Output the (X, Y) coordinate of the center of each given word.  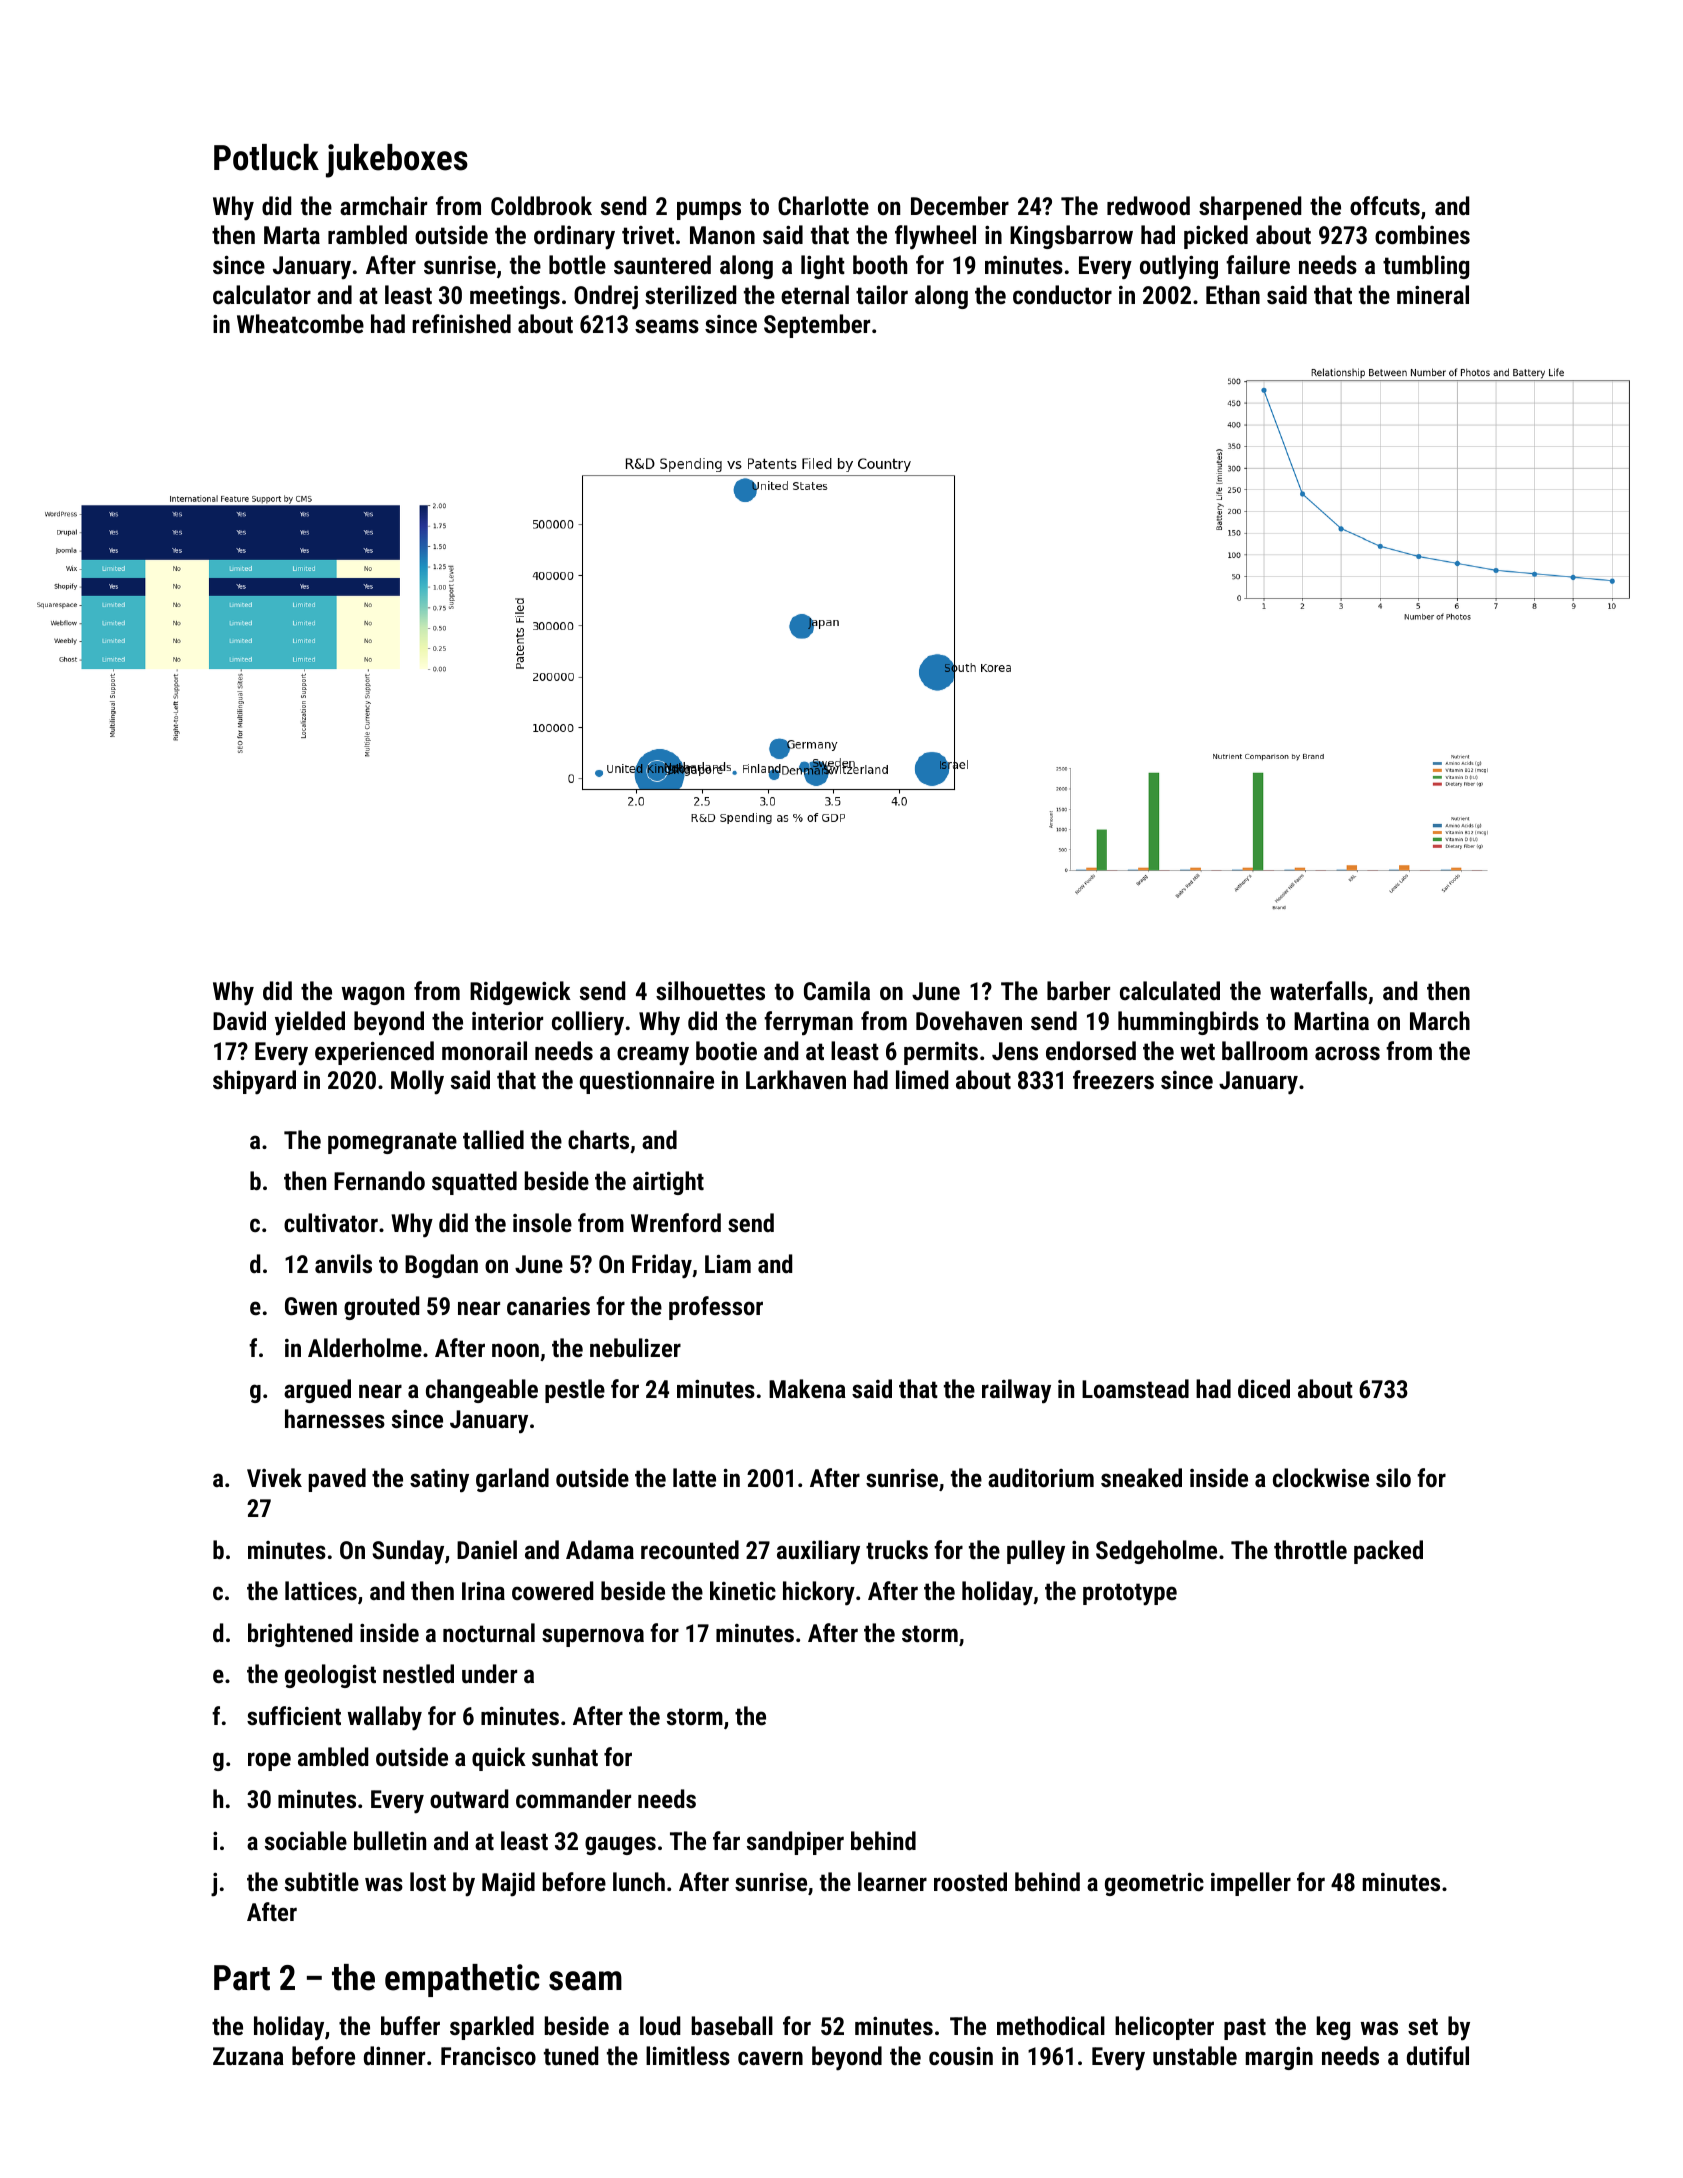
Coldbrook (541, 205)
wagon (373, 995)
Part (242, 1978)
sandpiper (795, 1843)
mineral (1433, 294)
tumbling (1426, 267)
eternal (815, 294)
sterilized (690, 294)
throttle (1310, 1549)
